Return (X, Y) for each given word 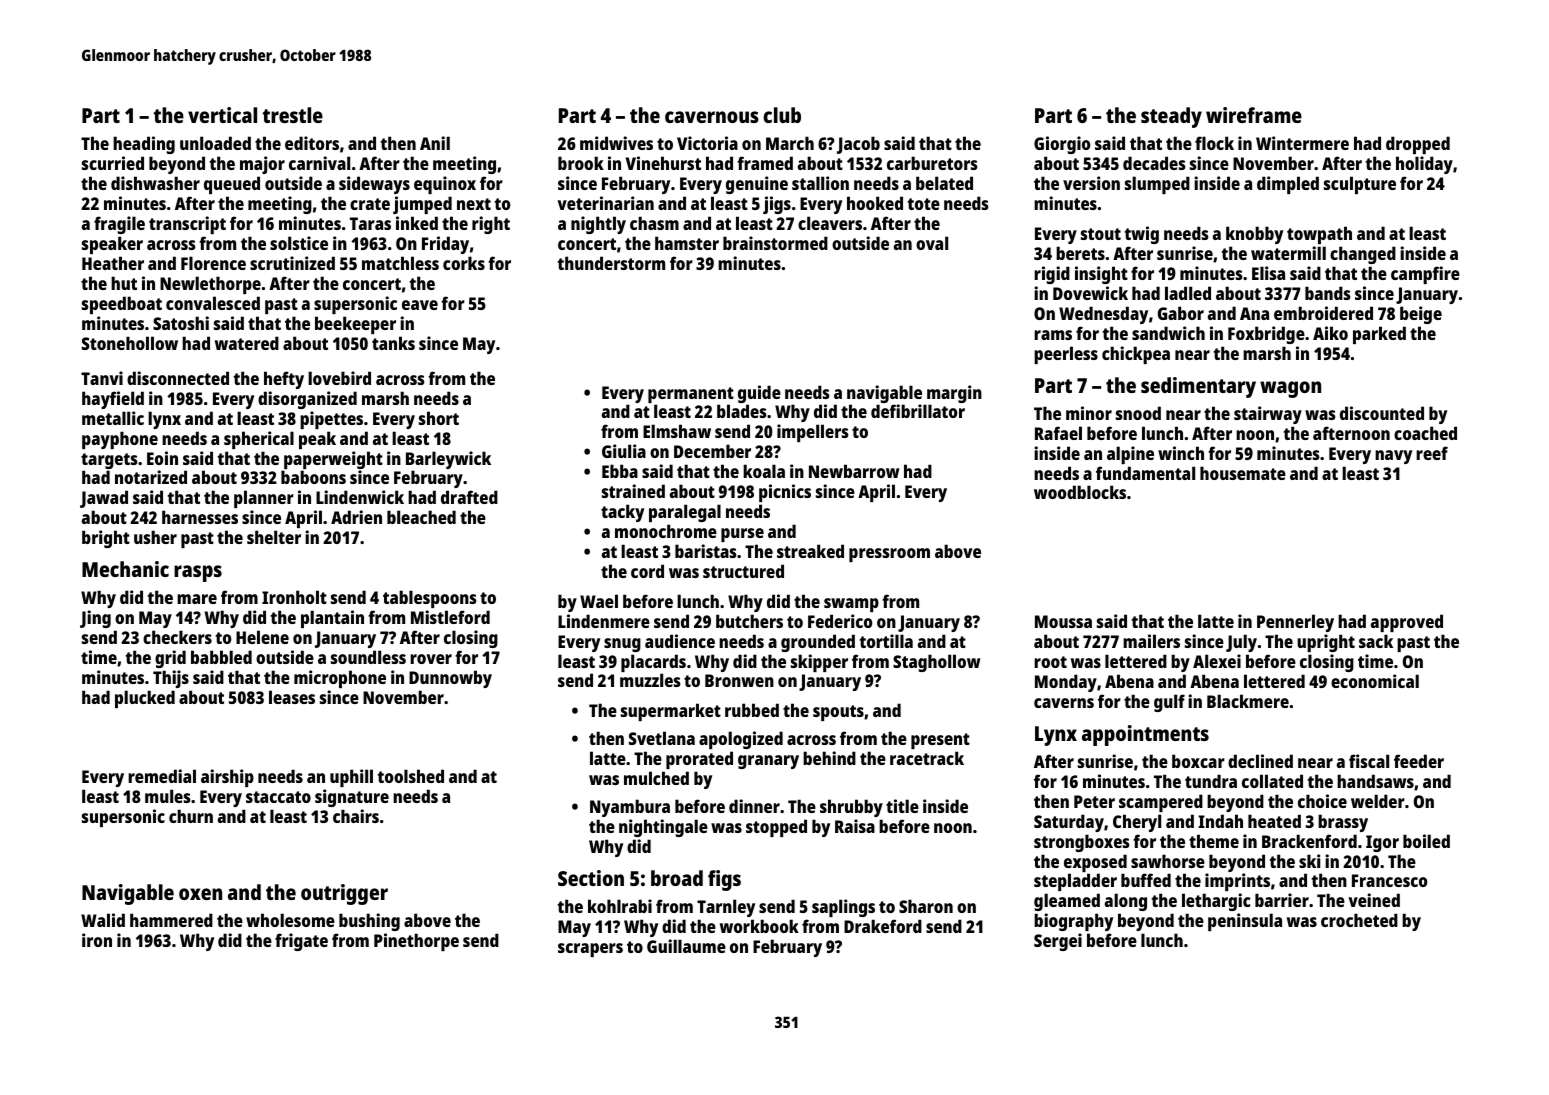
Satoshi (181, 323)
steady (1171, 117)
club (782, 115)
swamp (851, 605)
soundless (368, 657)
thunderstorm (611, 263)
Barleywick (448, 460)
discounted (1382, 413)
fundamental (1145, 473)
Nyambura (630, 808)
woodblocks (1080, 492)
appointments (1145, 735)
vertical (222, 115)
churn (191, 816)
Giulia (624, 451)
